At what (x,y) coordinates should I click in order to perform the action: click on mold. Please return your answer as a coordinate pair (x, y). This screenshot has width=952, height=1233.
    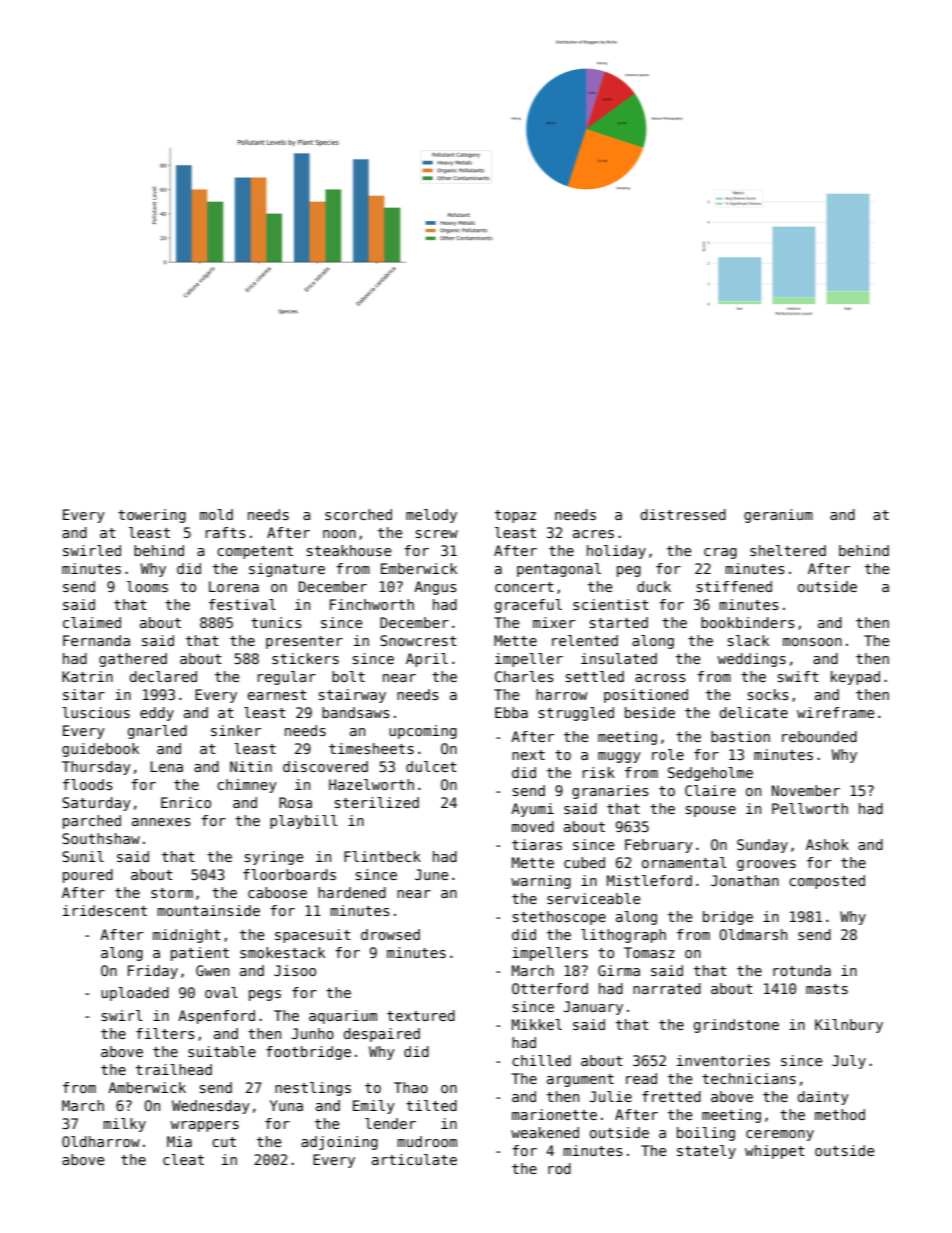
    Looking at the image, I should click on (216, 514).
